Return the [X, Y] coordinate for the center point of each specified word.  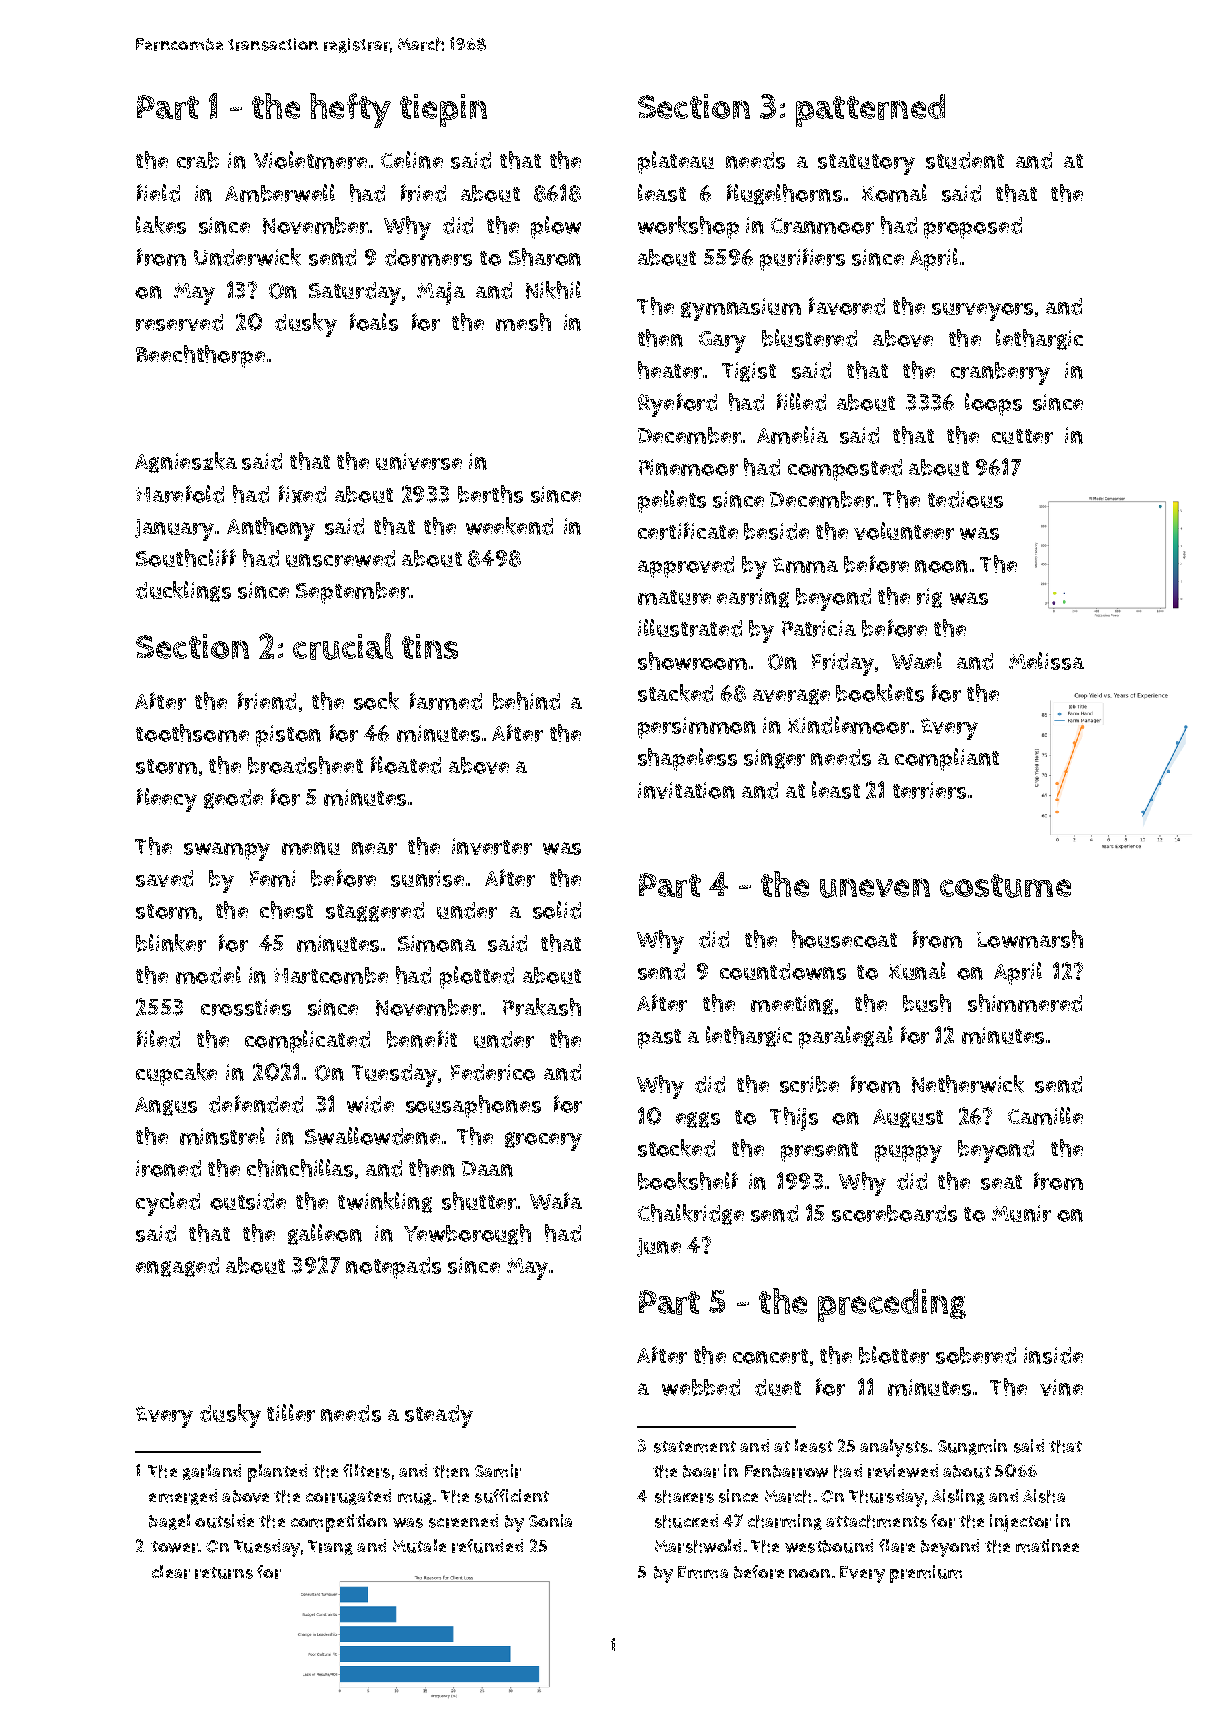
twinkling [385, 1202]
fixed [302, 494]
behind [526, 701]
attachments [876, 1521]
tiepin [443, 110]
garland [212, 1472]
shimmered [1025, 1003]
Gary [722, 342]
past [659, 1039]
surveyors [982, 312]
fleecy [167, 800]
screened [463, 1521]
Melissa [1046, 661]
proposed [973, 228]
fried [423, 193]
